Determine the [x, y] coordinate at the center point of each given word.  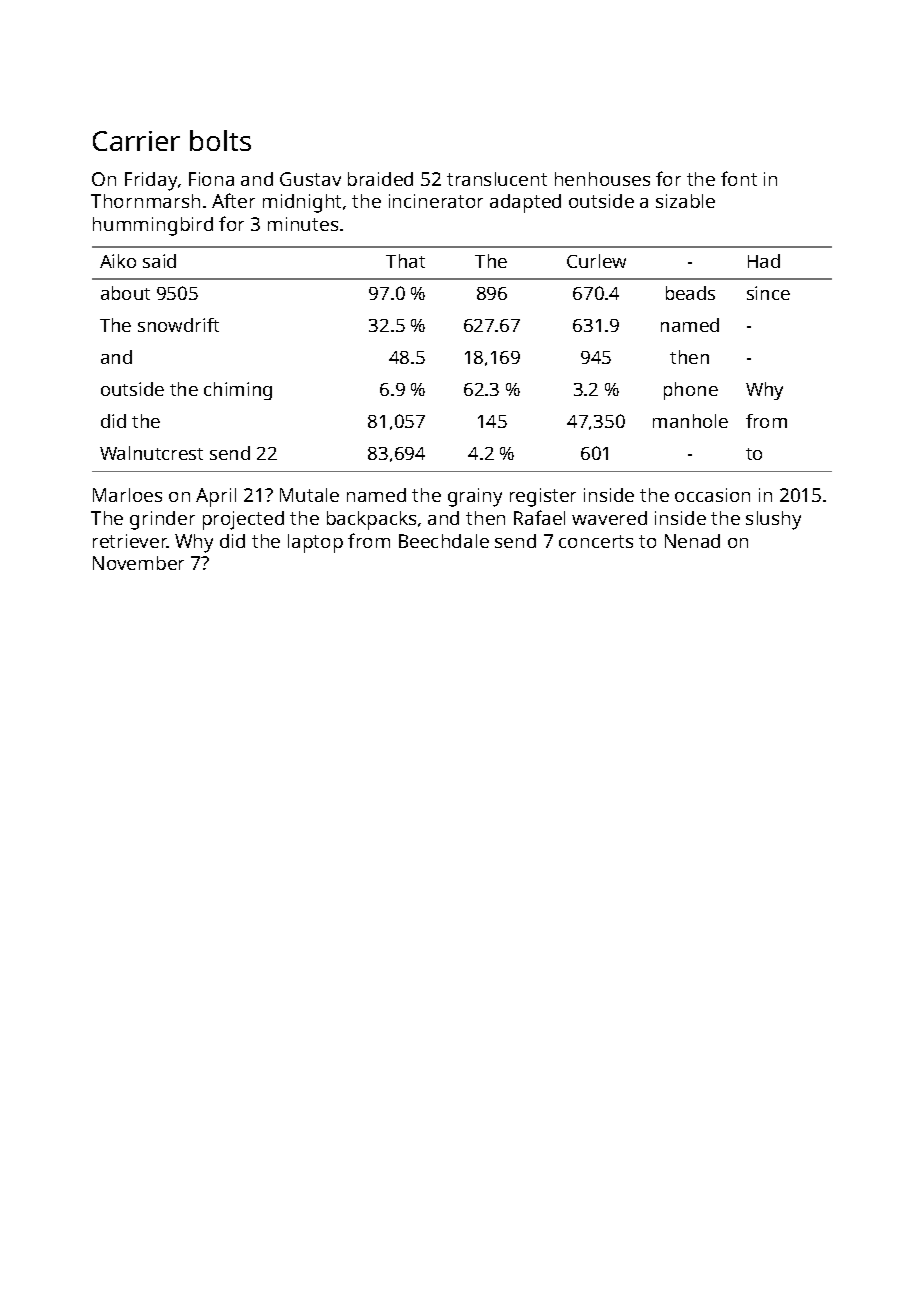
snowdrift [178, 325]
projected [243, 520]
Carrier [136, 141]
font [739, 178]
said [159, 261]
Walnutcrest [151, 453]
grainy [475, 497]
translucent [497, 179]
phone [691, 391]
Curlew [596, 261]
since [768, 293]
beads [690, 293]
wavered [609, 518]
